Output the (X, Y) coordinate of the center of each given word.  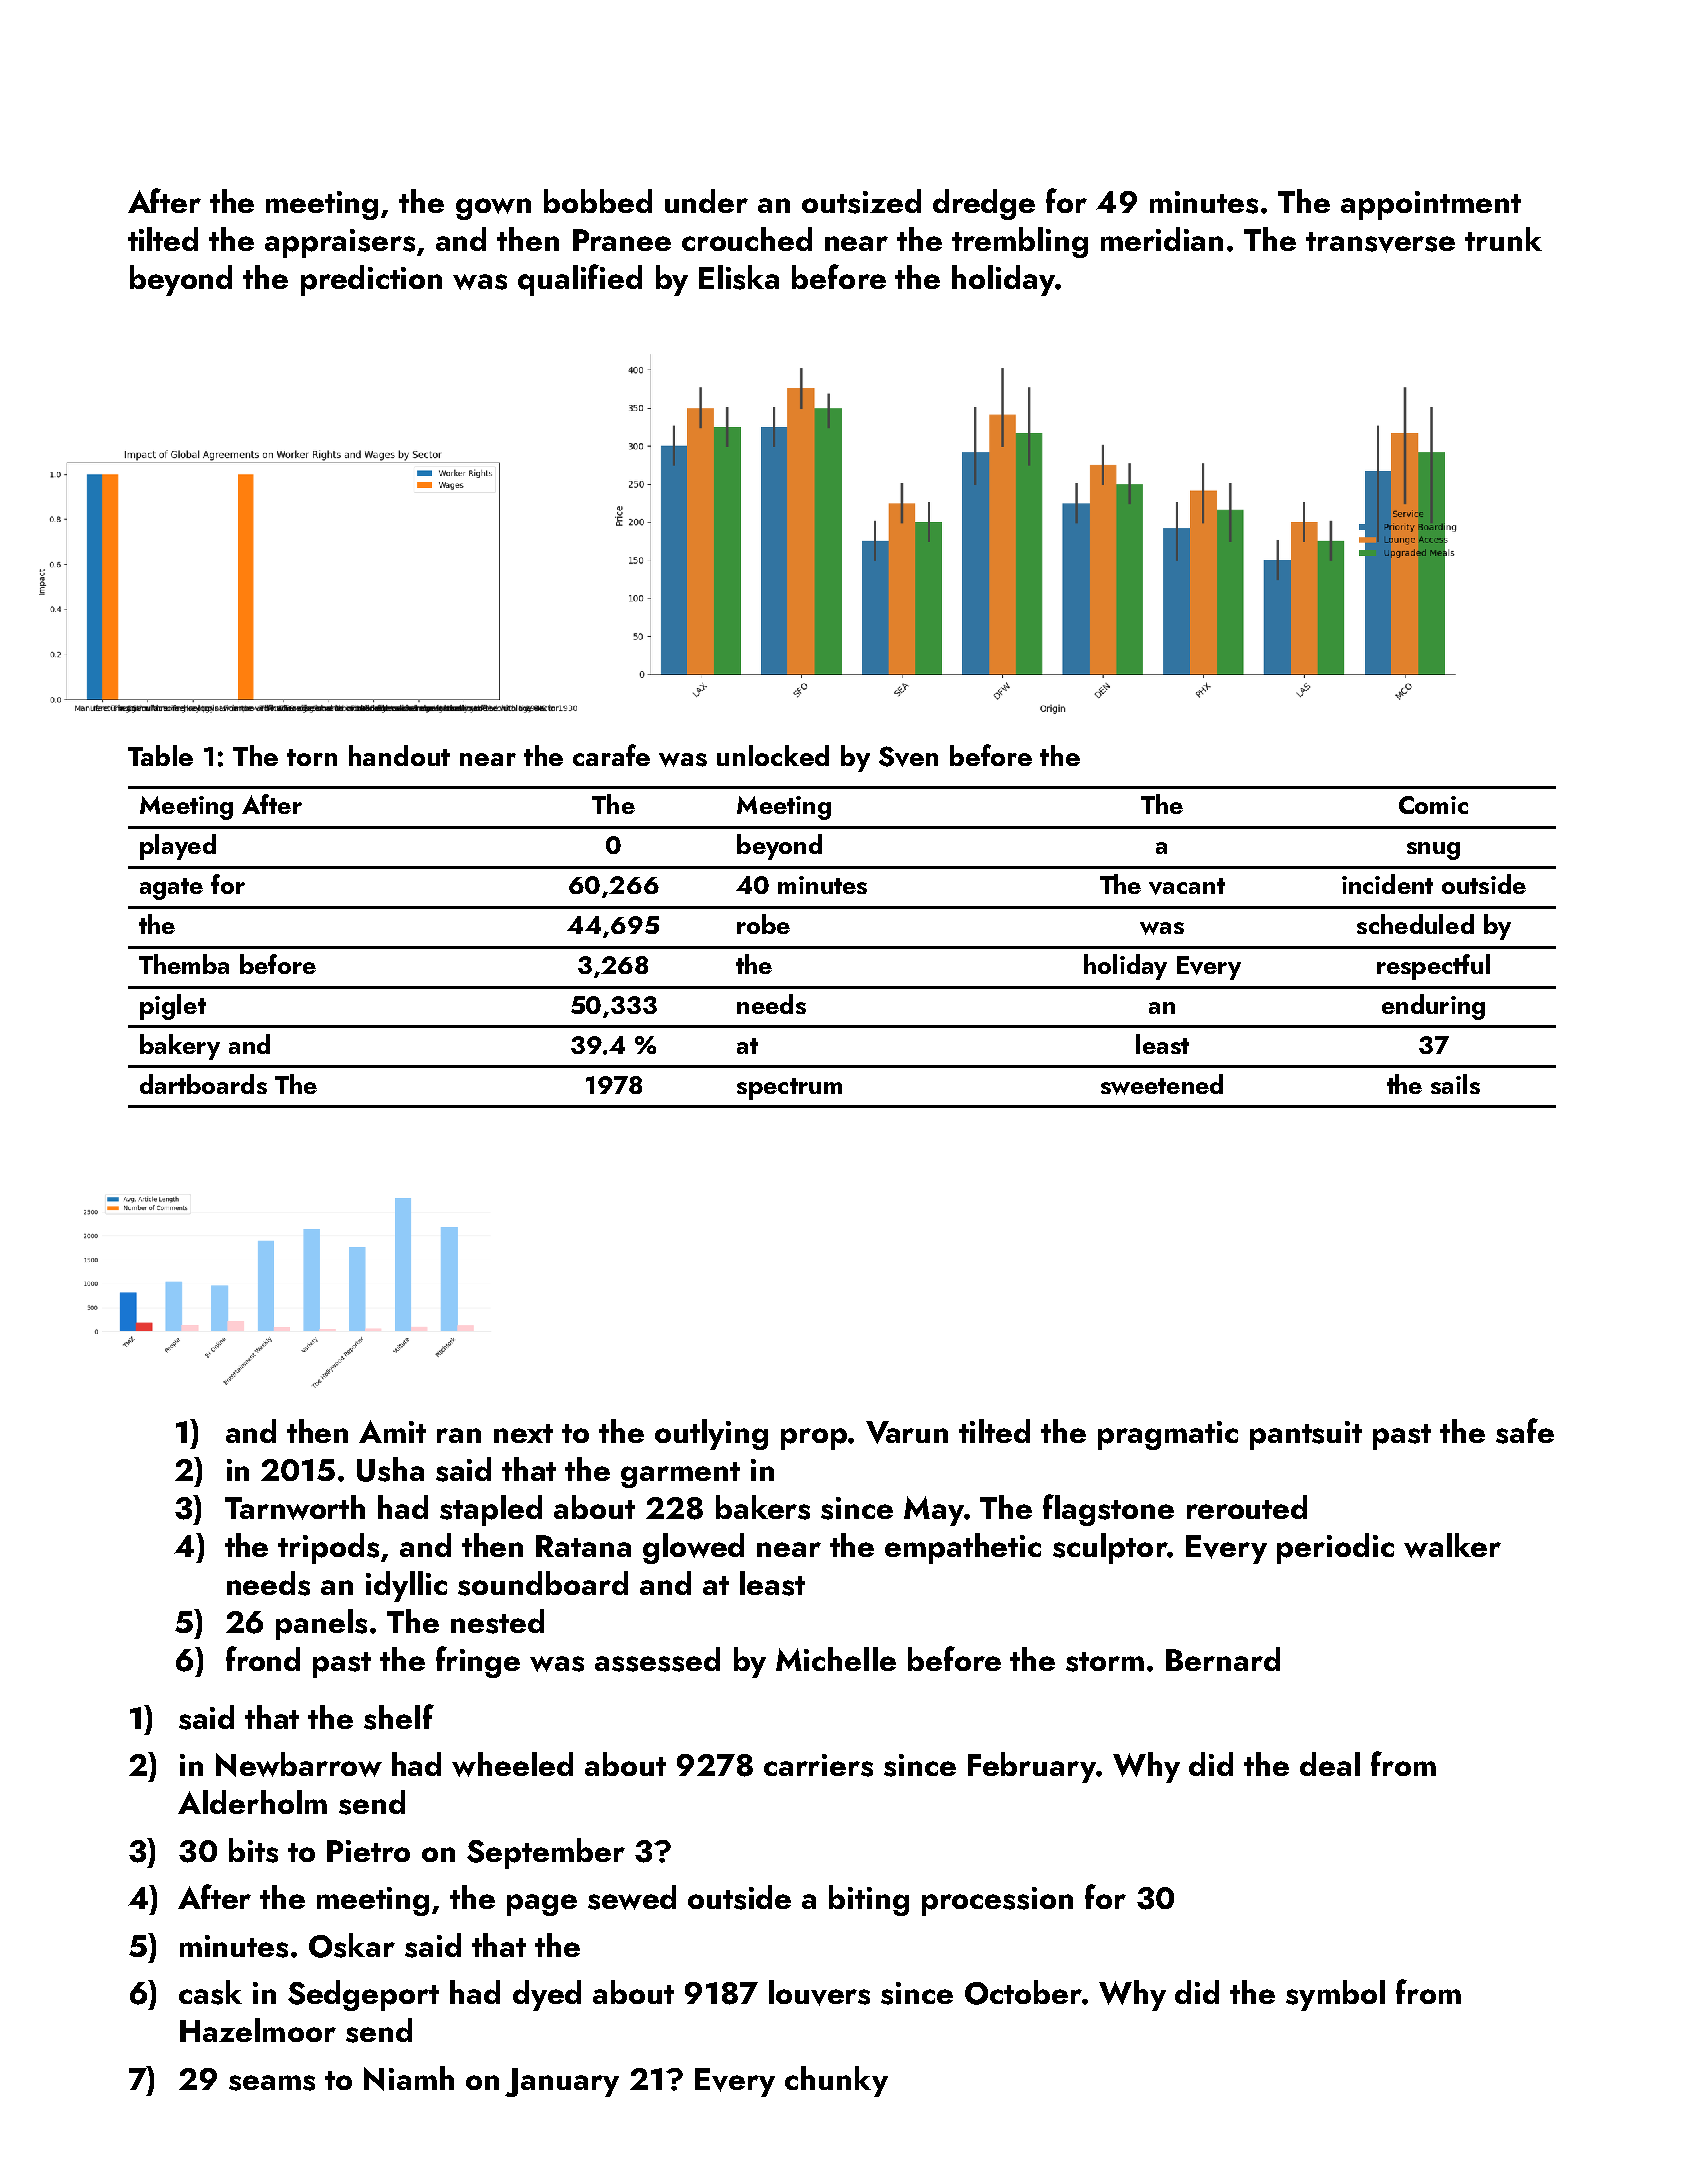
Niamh (409, 2078)
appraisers (340, 243)
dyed (547, 1995)
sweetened (1162, 1084)
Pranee (622, 240)
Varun (907, 1432)
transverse (1380, 242)
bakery (180, 1047)
